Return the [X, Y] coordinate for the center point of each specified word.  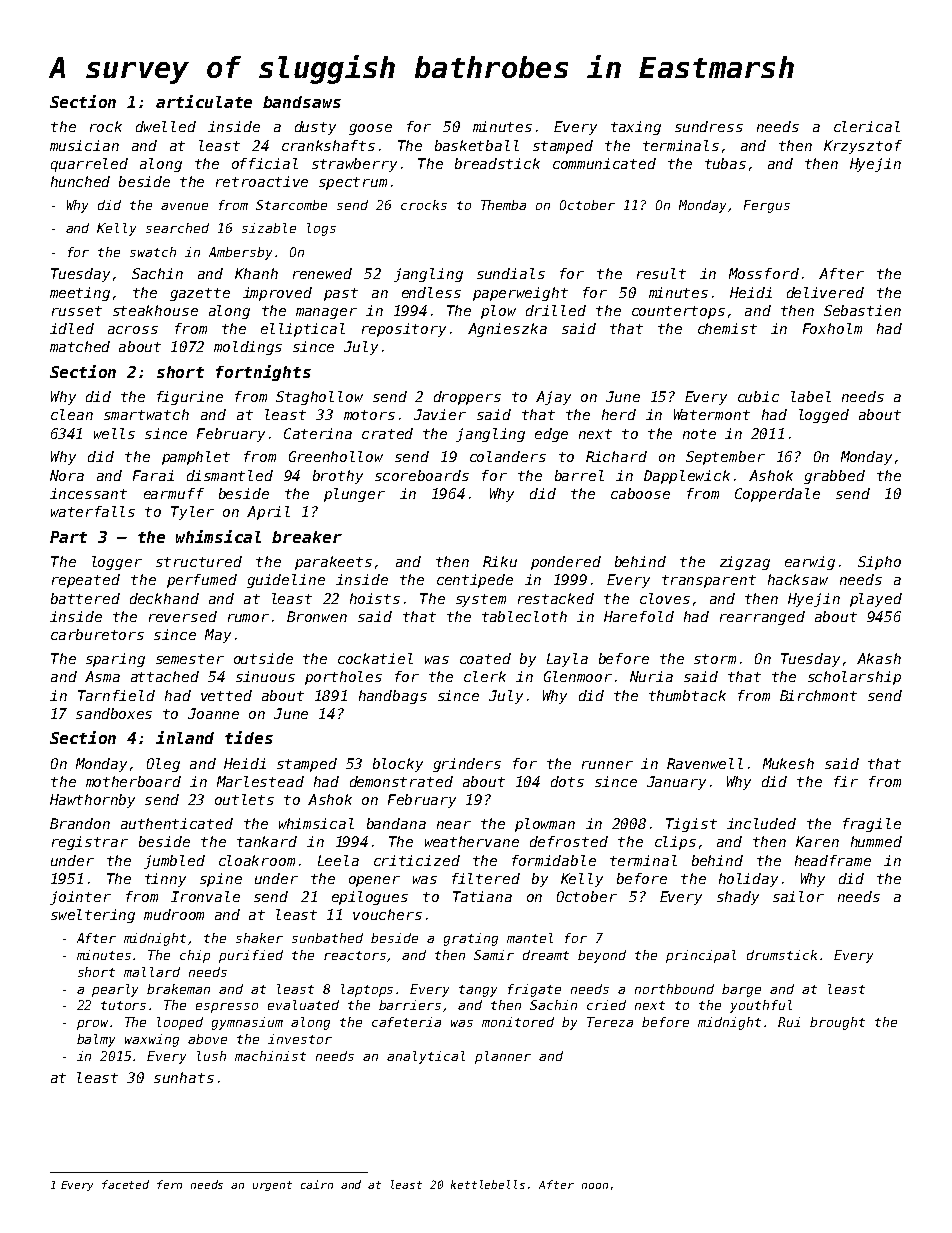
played [876, 600]
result [661, 273]
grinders [467, 765]
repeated [86, 581]
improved [277, 294]
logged [824, 416]
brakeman [178, 989]
